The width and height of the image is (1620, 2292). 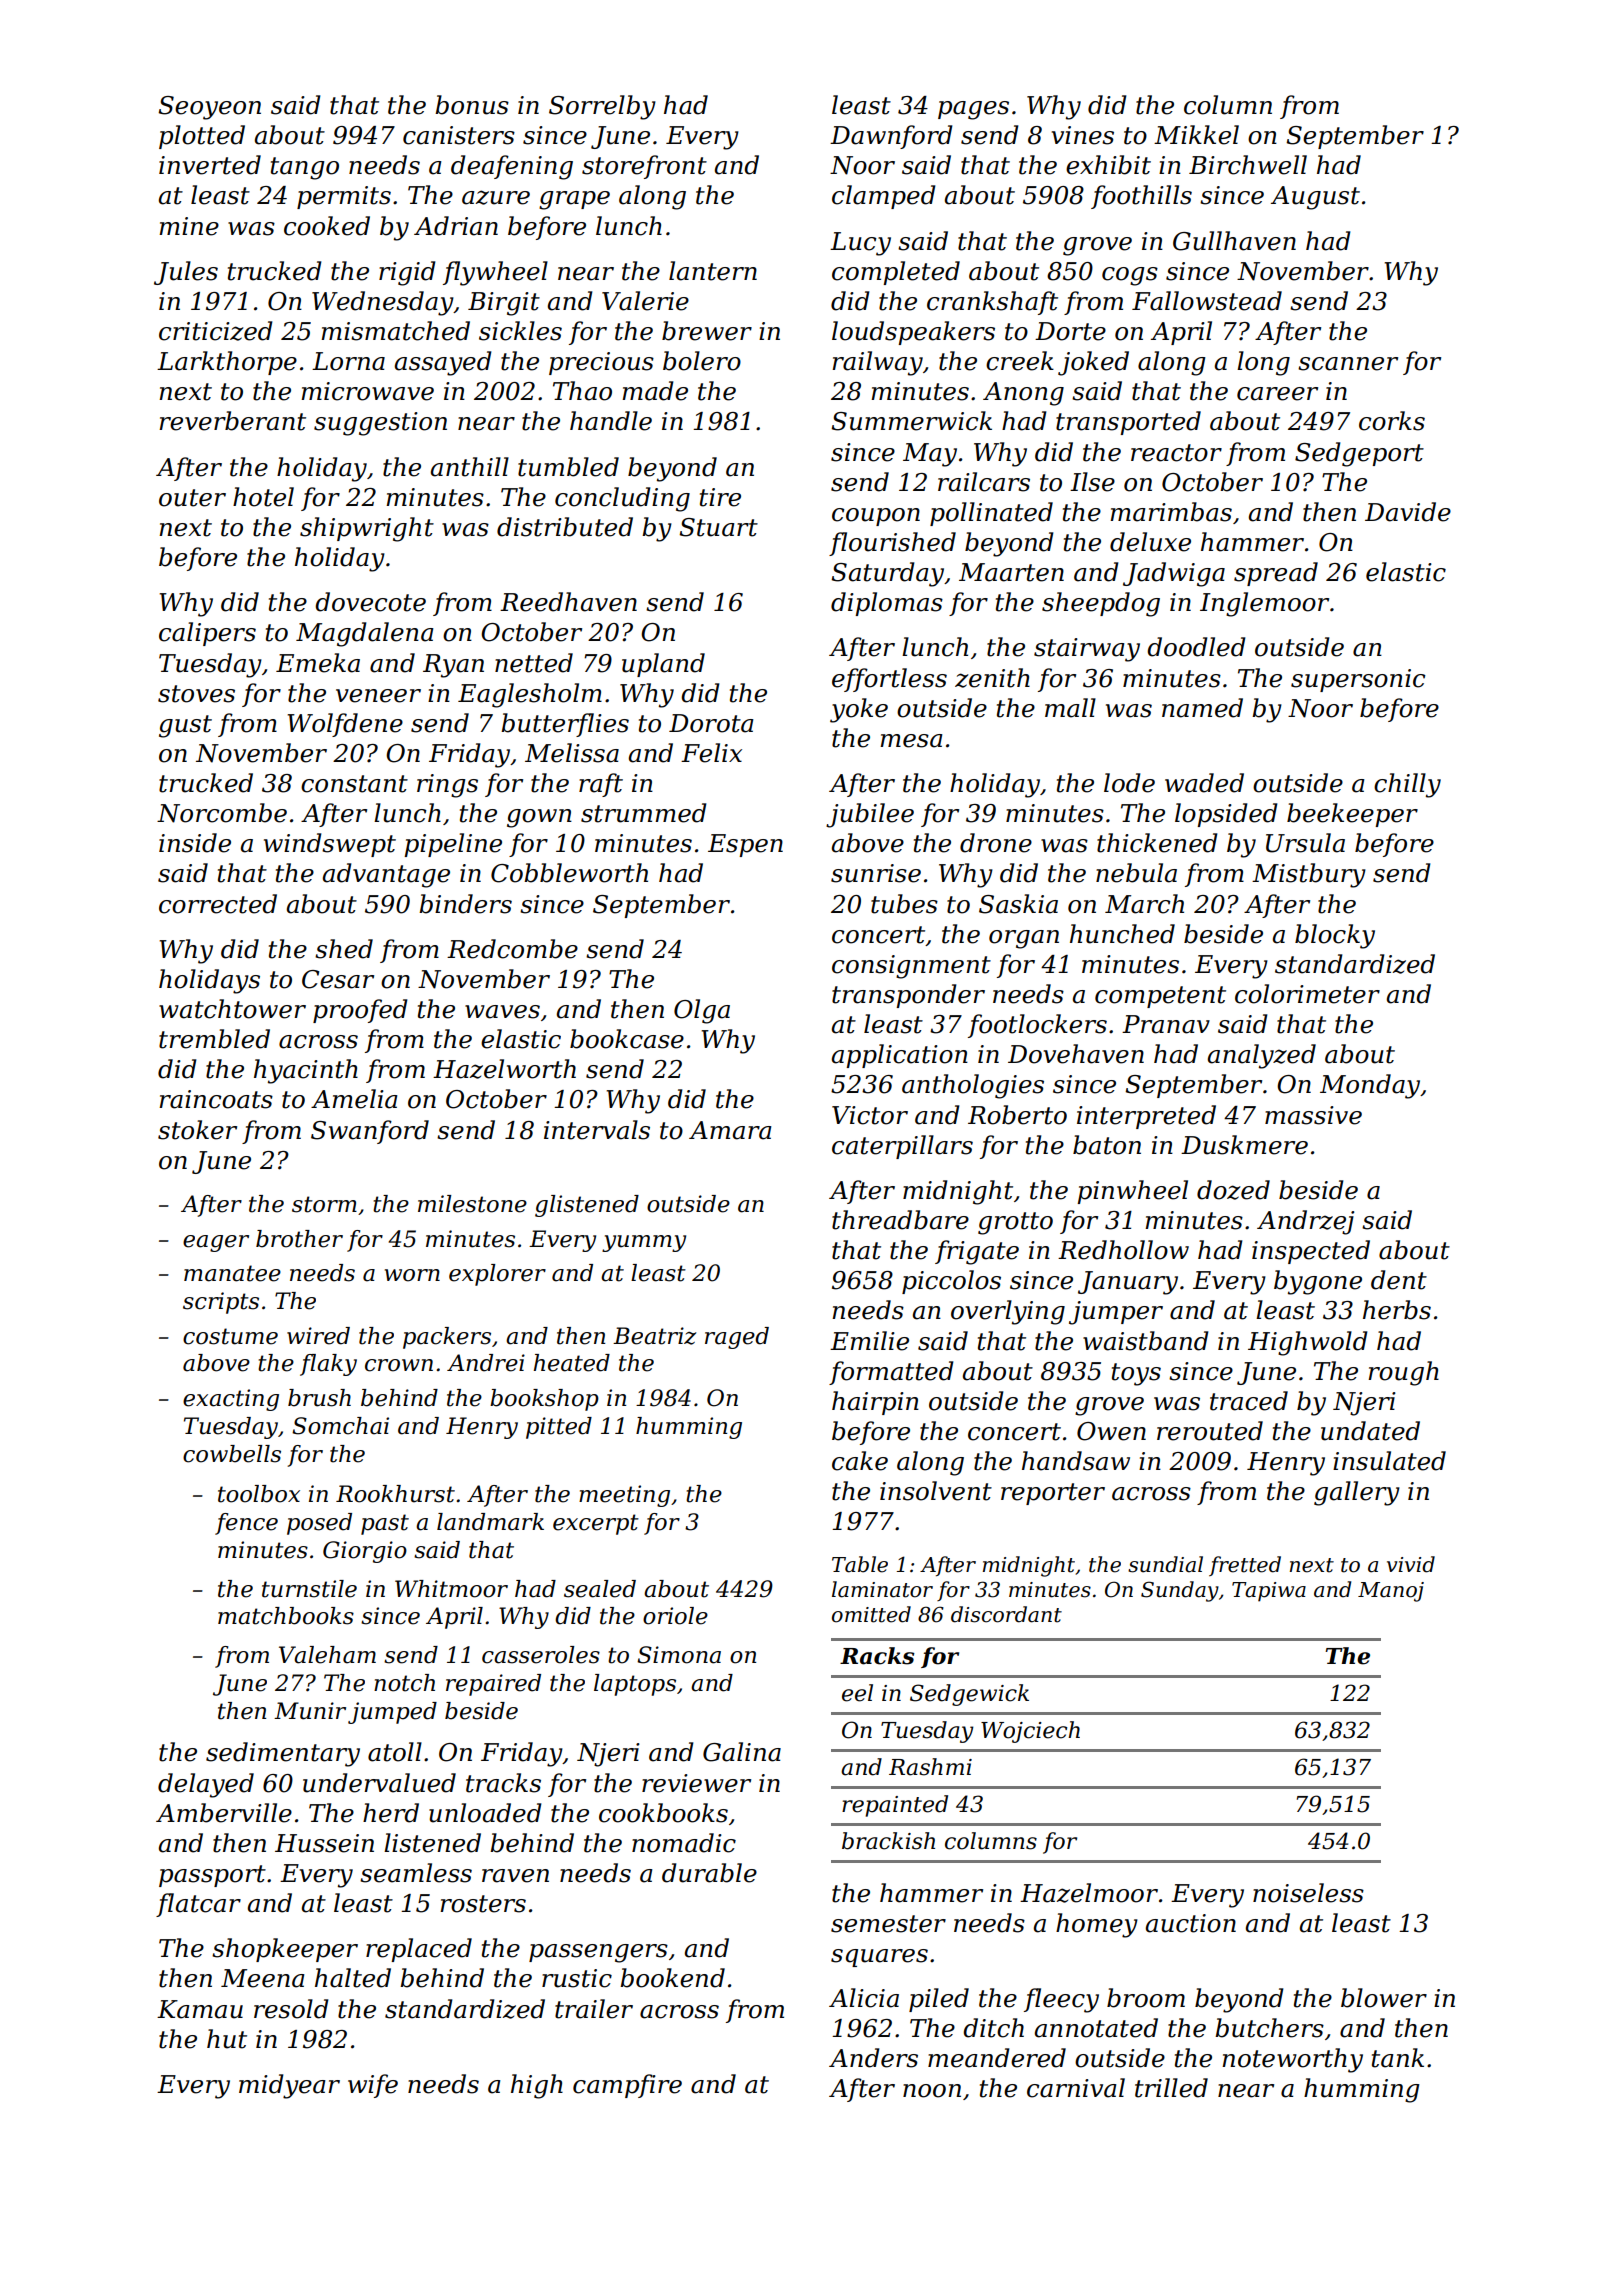 What do you see at coordinates (263, 1978) in the image?
I see `Meena` at bounding box center [263, 1978].
